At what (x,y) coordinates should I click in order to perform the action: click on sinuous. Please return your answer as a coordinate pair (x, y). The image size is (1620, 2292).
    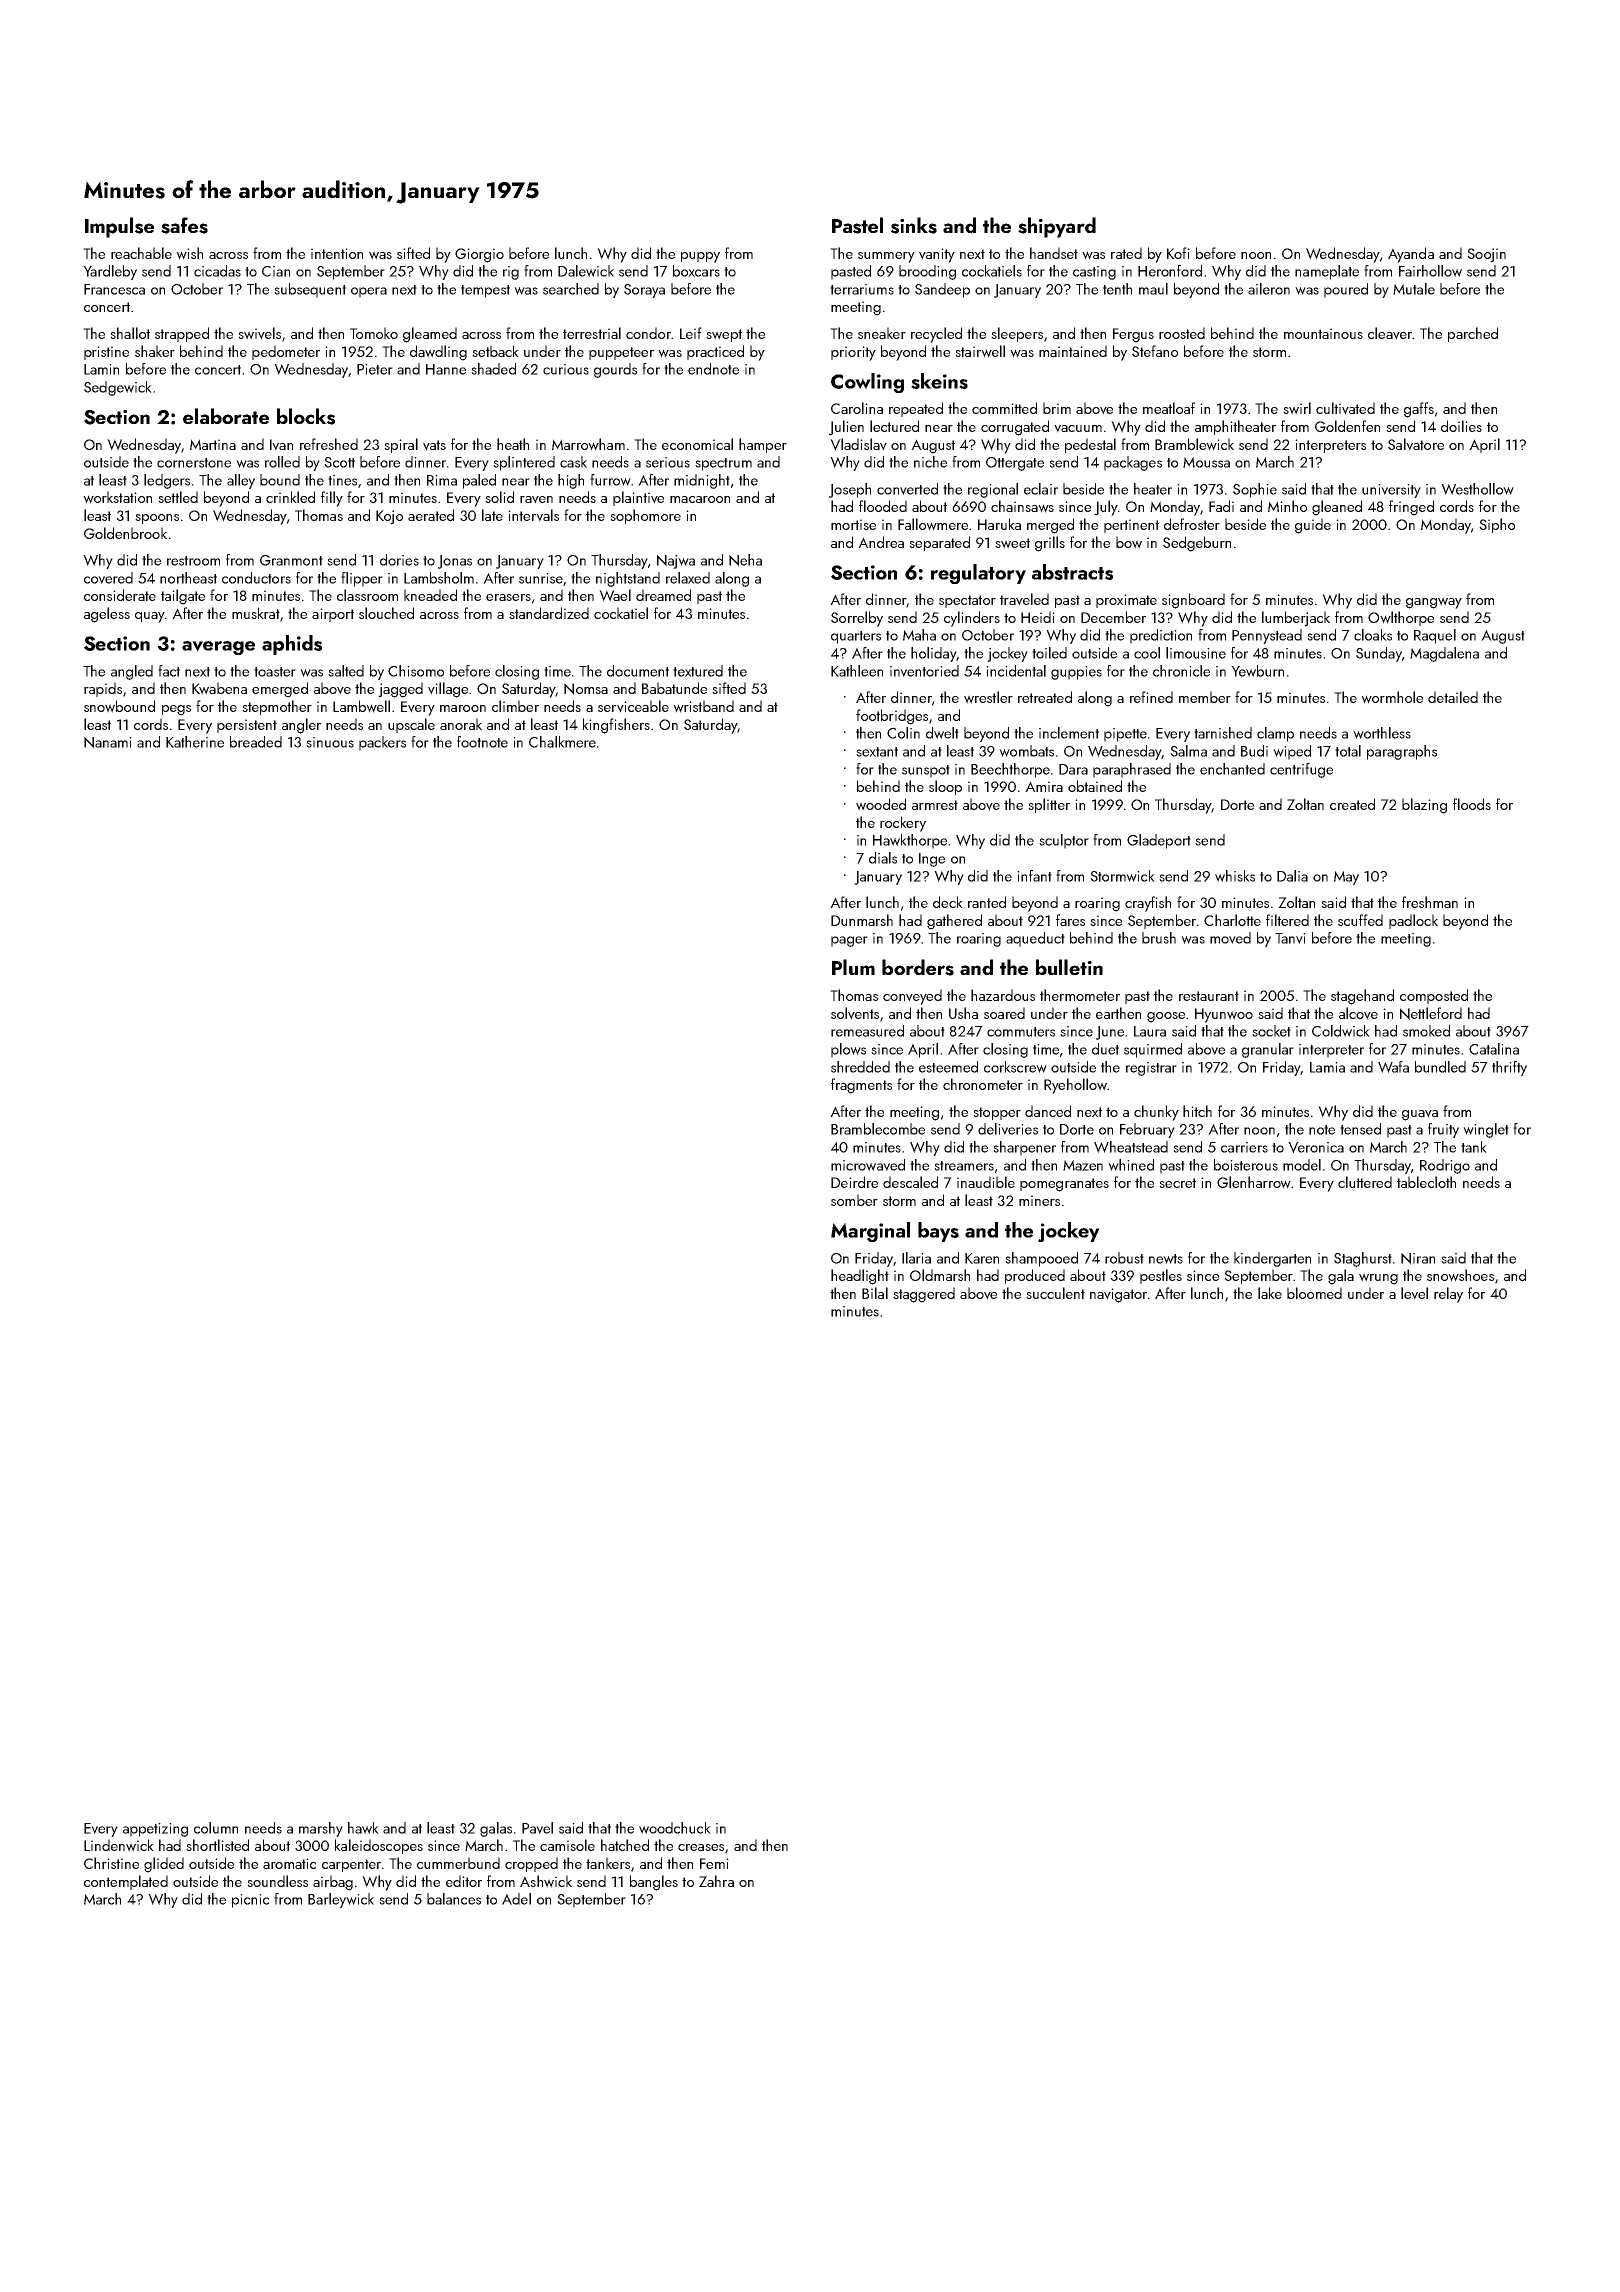
    Looking at the image, I should click on (330, 742).
